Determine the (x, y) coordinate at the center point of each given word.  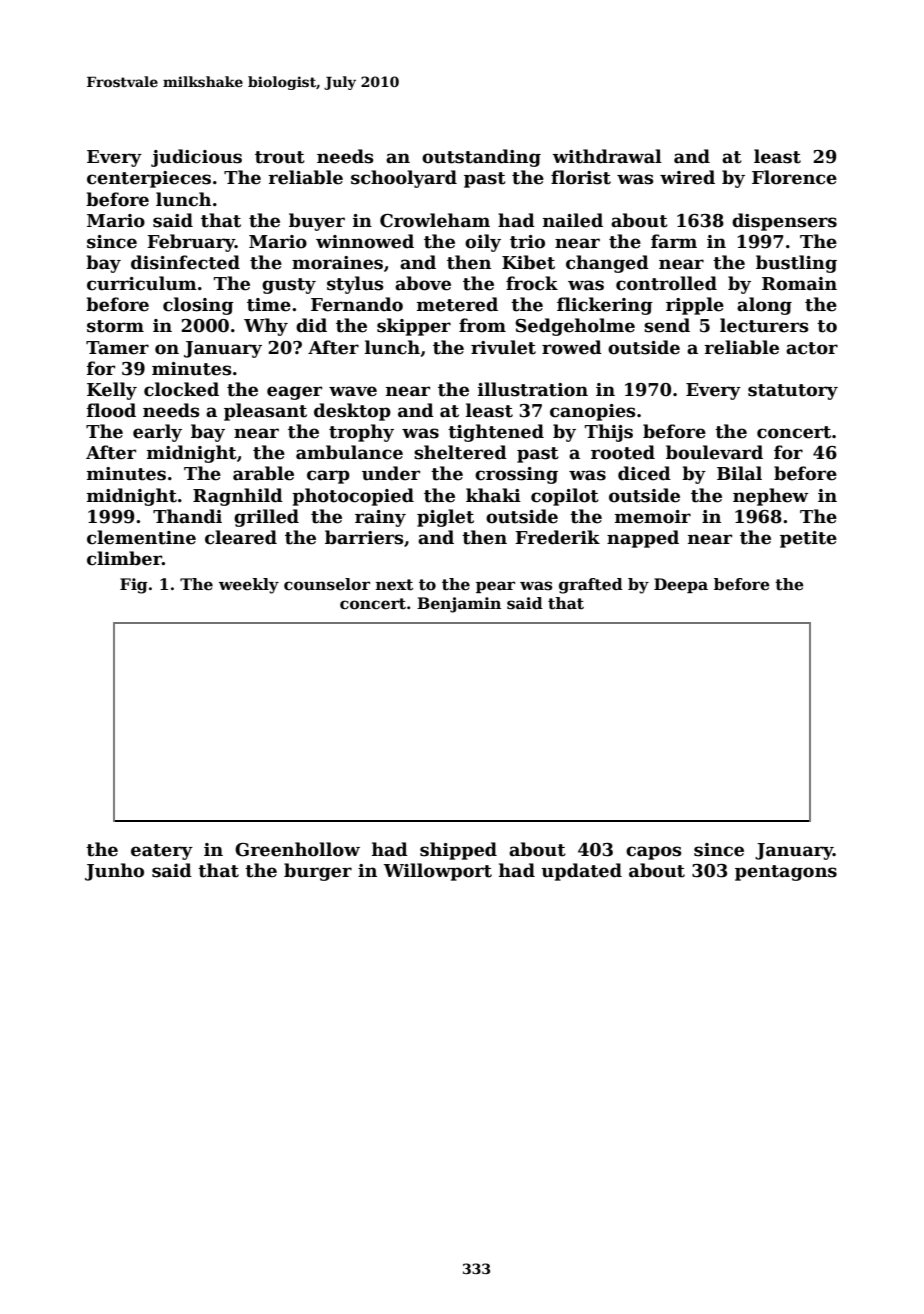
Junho (114, 872)
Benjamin (459, 605)
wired (687, 177)
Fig (134, 586)
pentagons (786, 873)
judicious (196, 158)
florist (581, 177)
